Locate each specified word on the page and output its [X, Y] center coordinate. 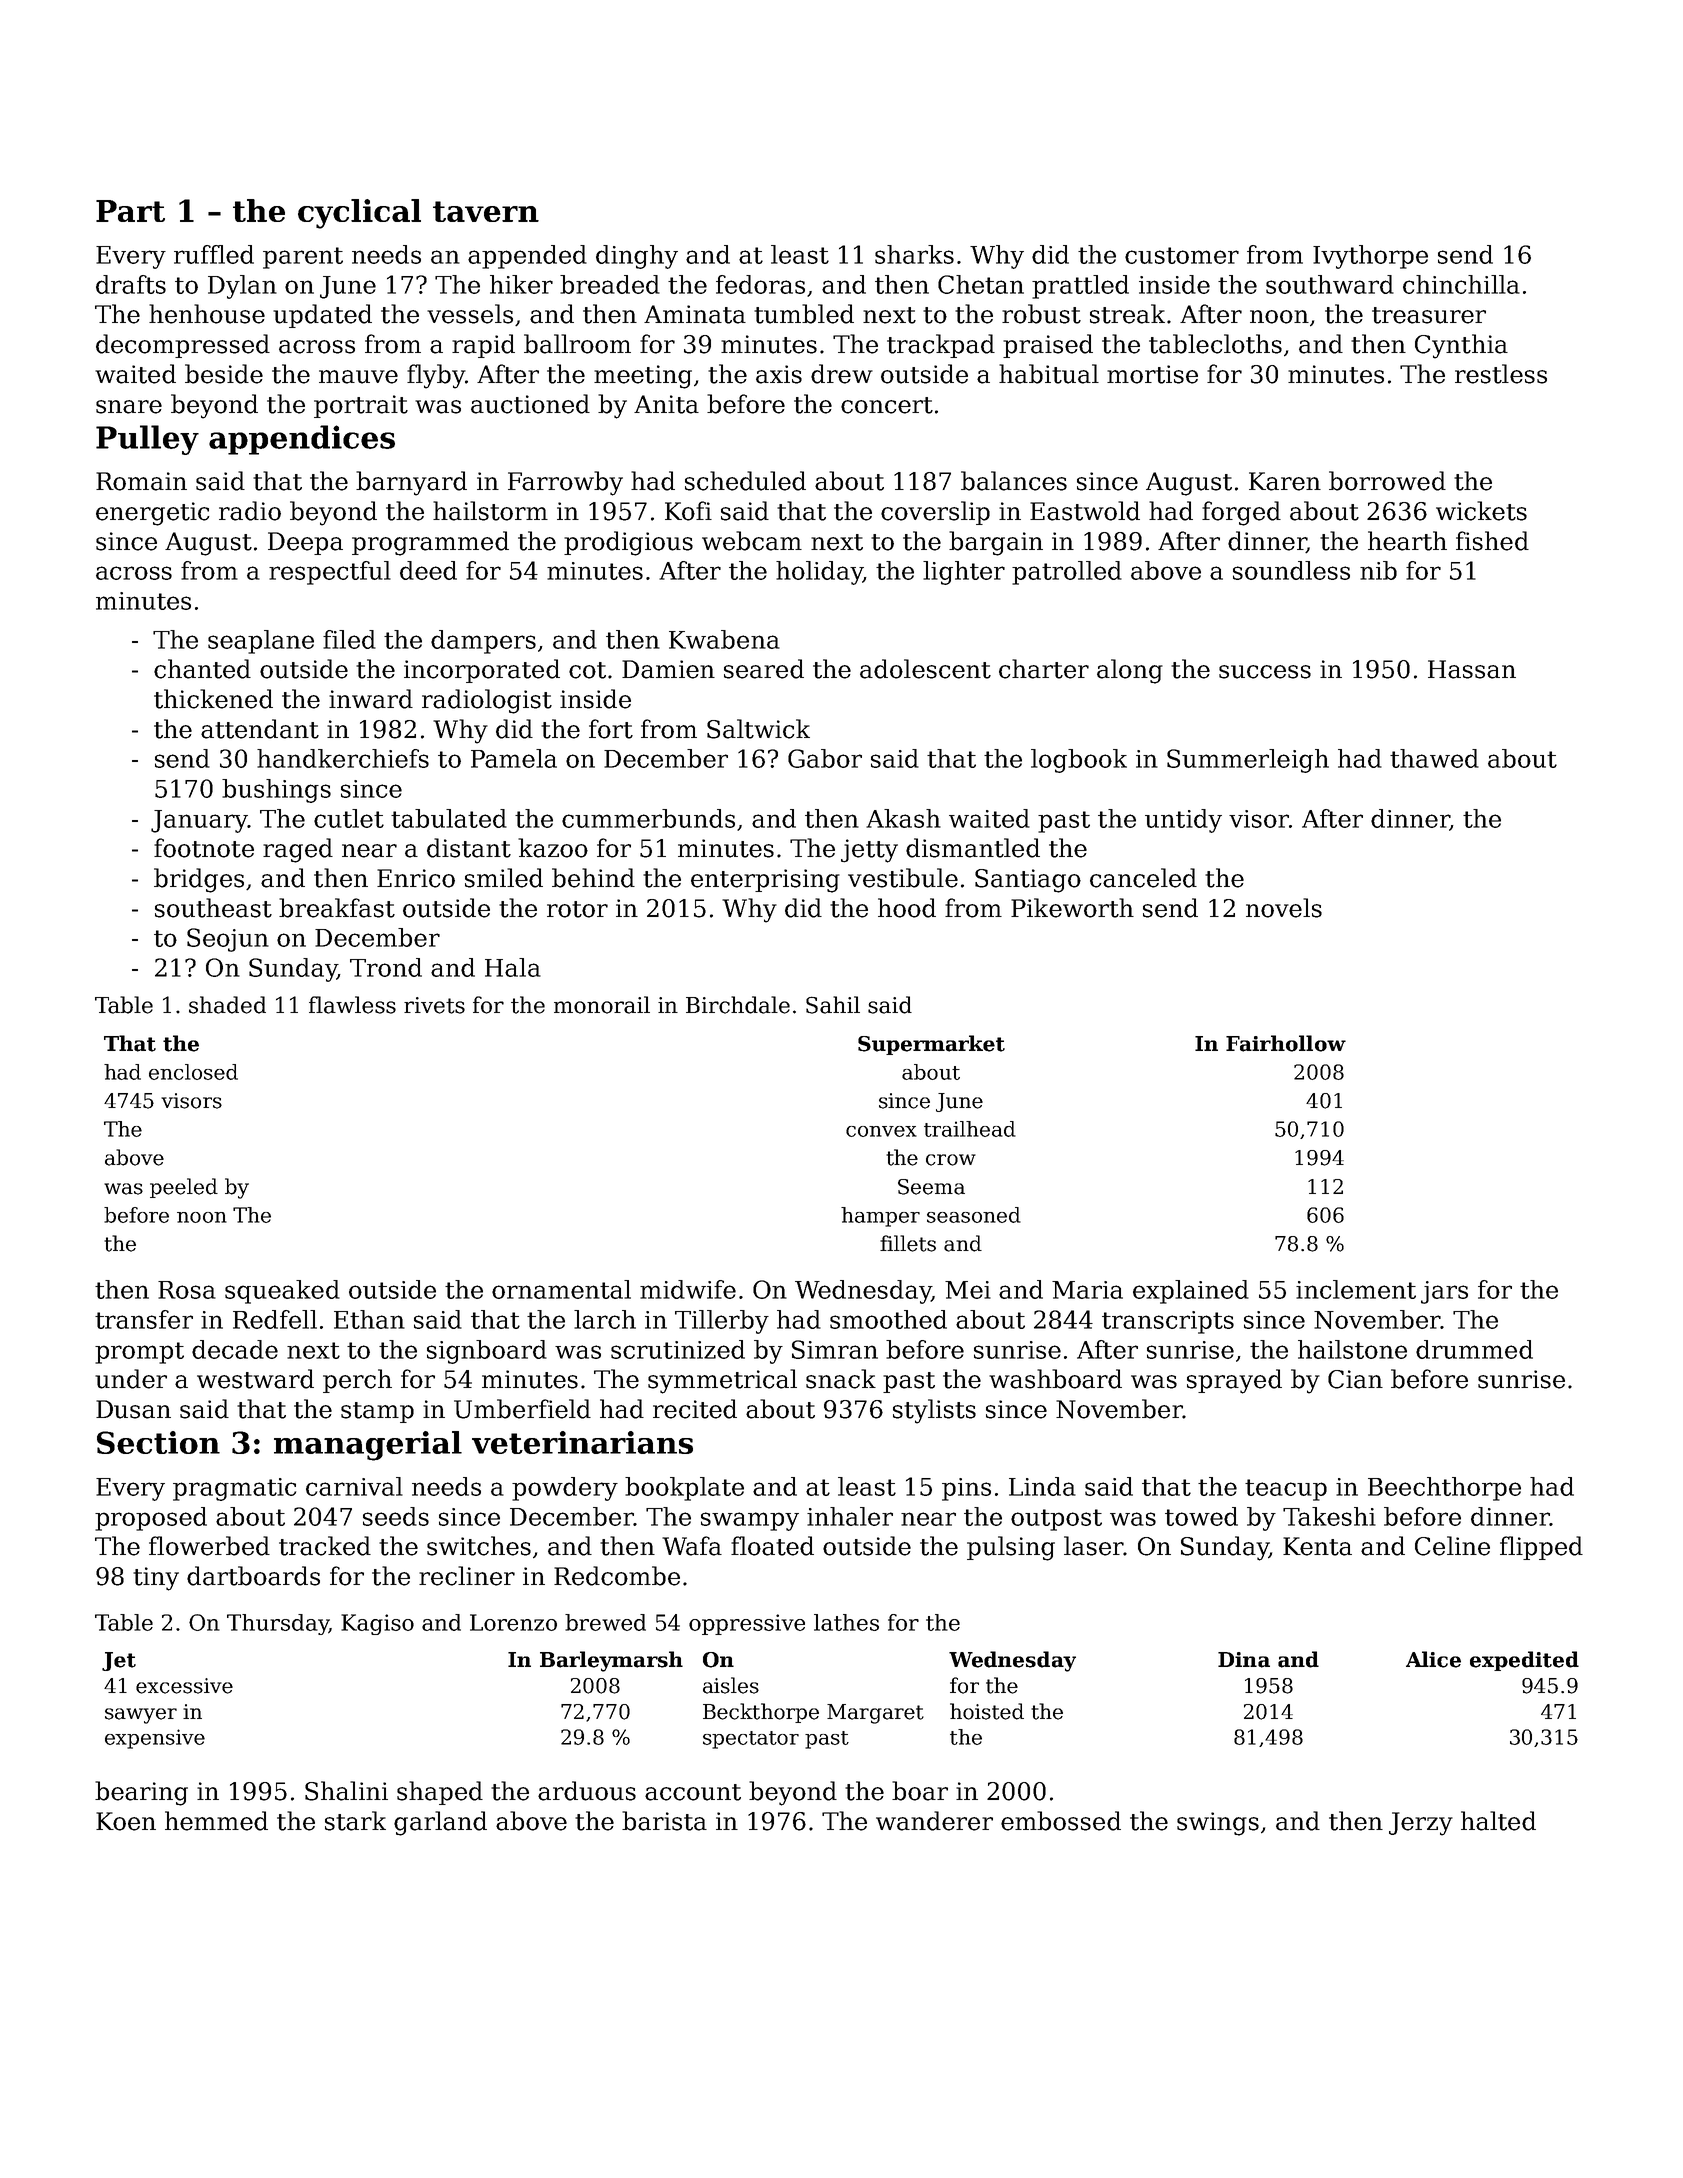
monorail [602, 1005]
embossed [1061, 1821]
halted [1498, 1821]
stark [355, 1821]
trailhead [970, 1129]
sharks [914, 254]
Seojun [228, 940]
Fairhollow [1286, 1043]
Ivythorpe [1370, 257]
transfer [144, 1319]
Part [130, 211]
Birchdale [738, 1005]
